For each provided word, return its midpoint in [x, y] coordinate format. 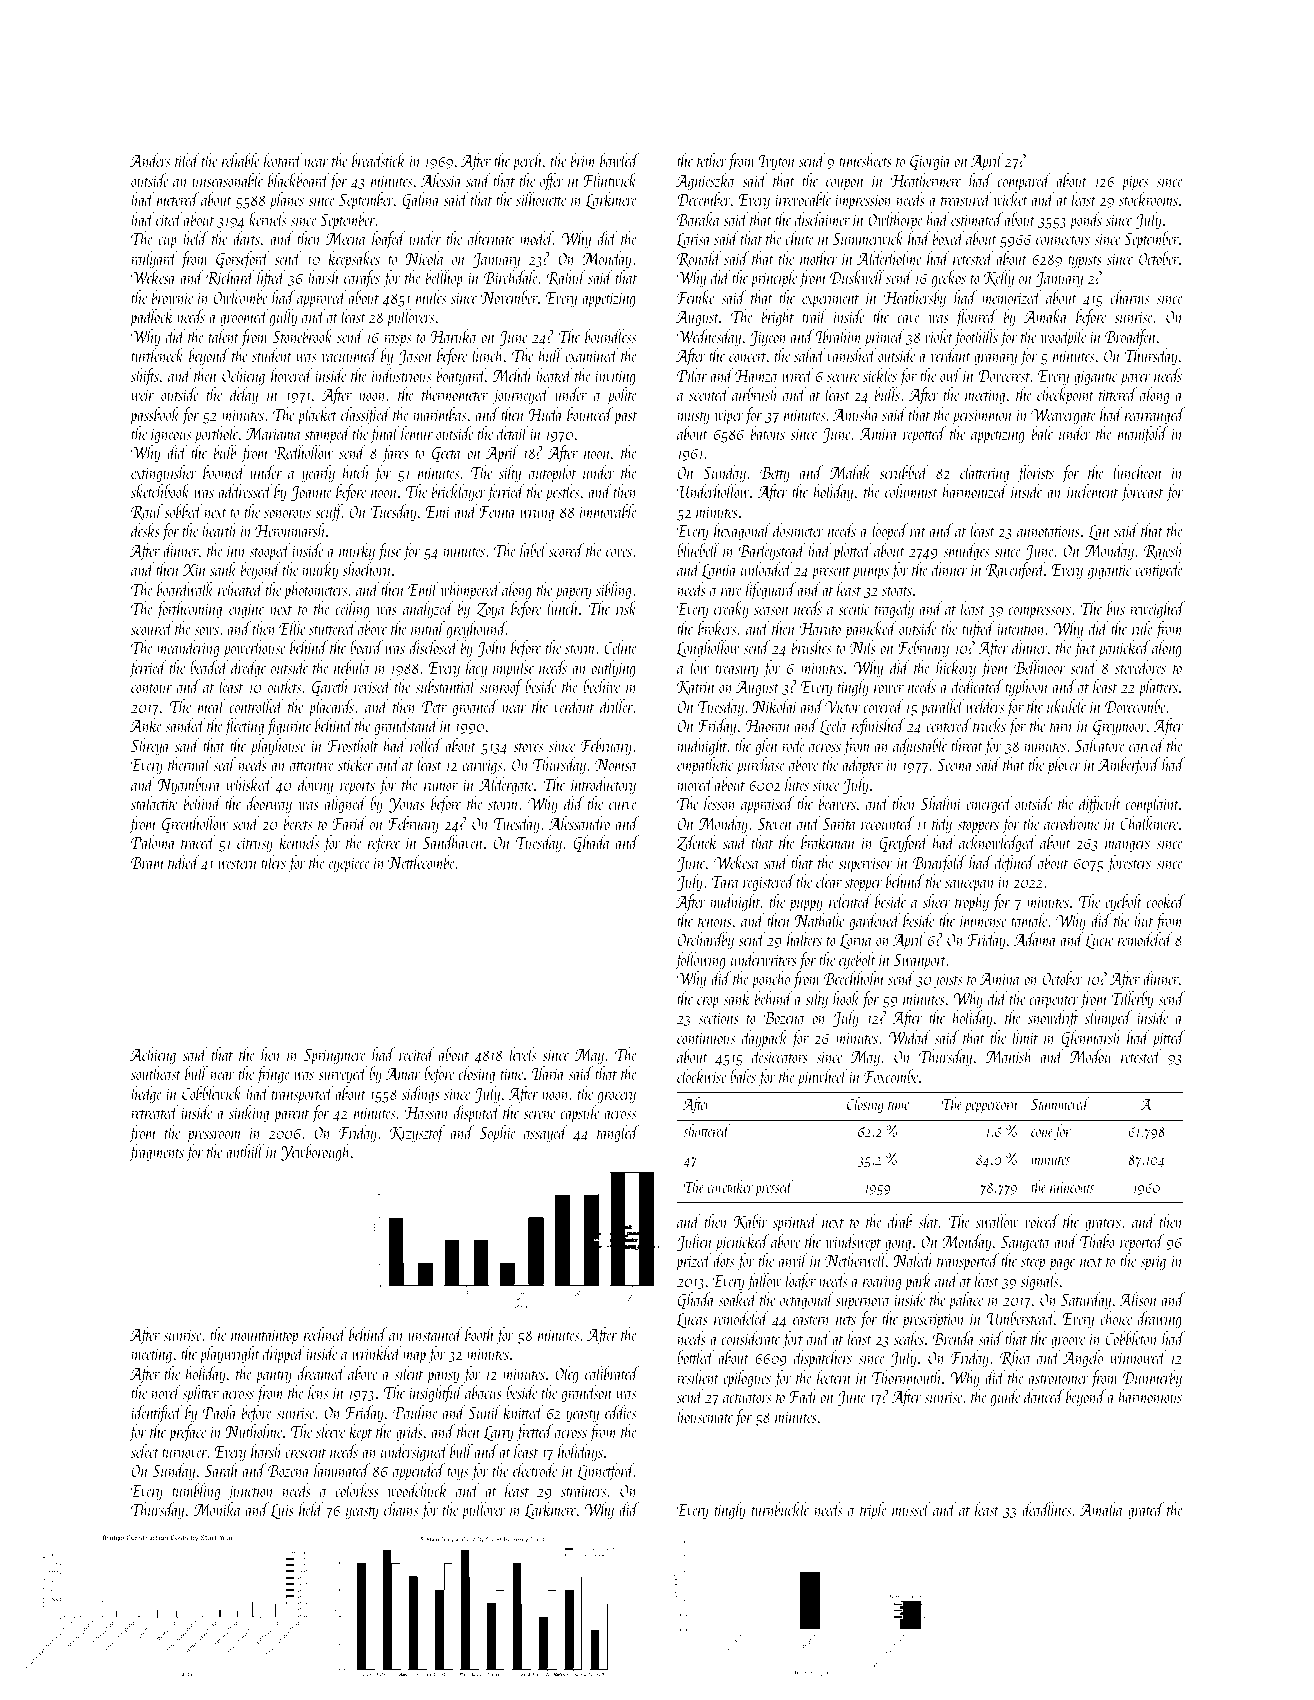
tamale [1029, 920]
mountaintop [264, 1337]
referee [384, 844]
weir [142, 395]
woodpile [1064, 338]
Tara [725, 882]
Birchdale [511, 277]
